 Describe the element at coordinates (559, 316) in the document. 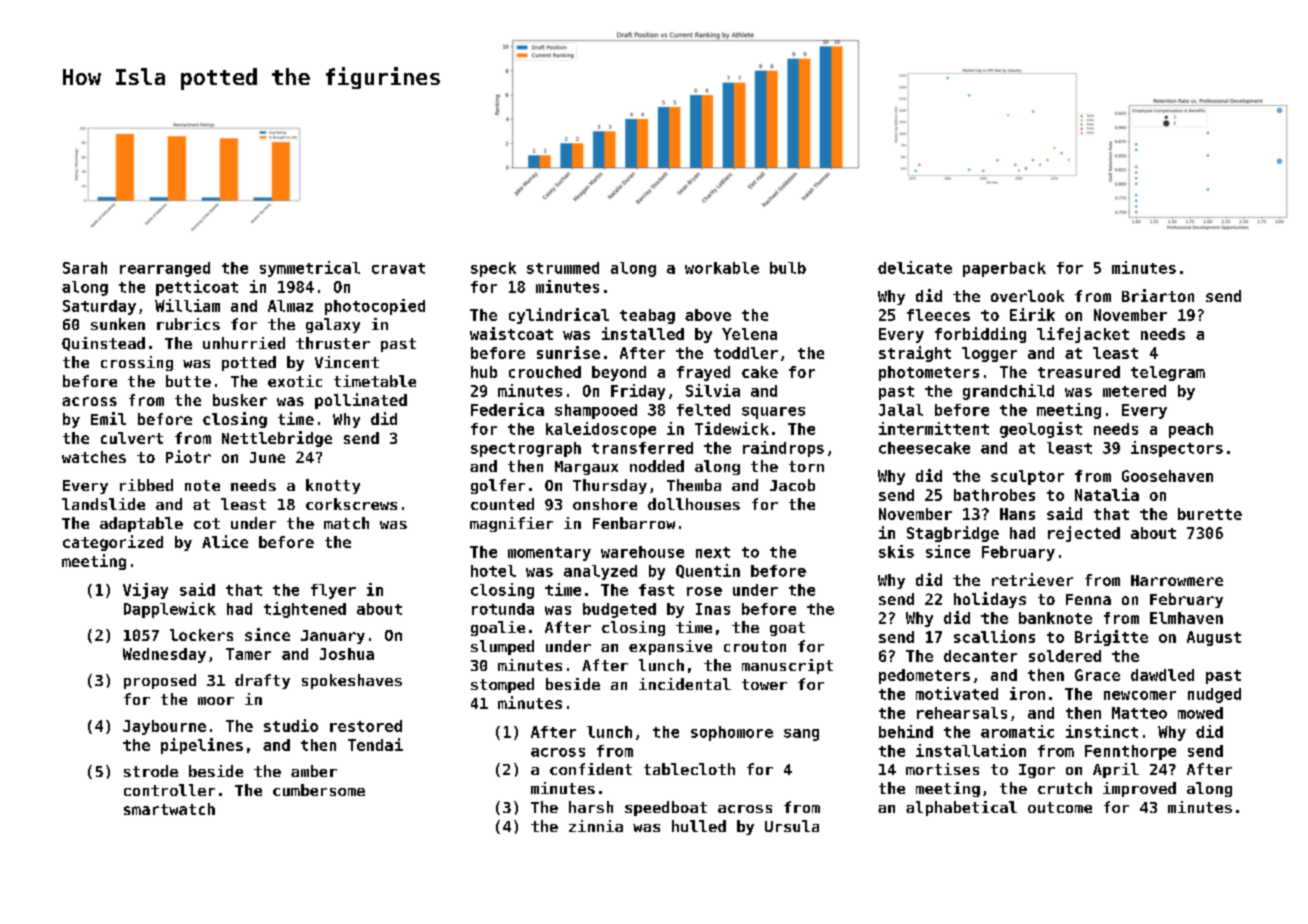

I see `cylindrical` at that location.
